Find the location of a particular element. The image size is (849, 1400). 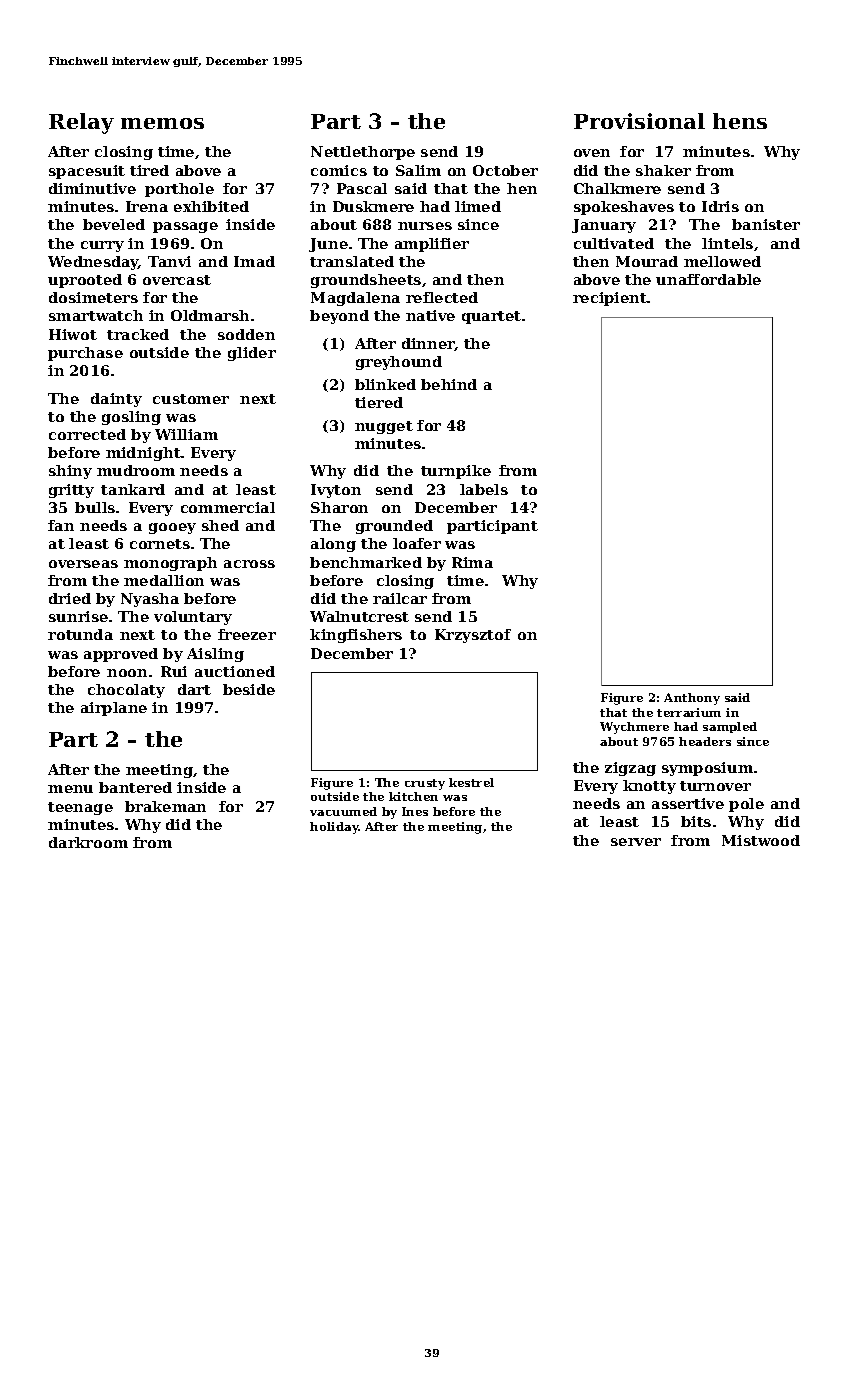

Wychmere is located at coordinates (634, 728).
